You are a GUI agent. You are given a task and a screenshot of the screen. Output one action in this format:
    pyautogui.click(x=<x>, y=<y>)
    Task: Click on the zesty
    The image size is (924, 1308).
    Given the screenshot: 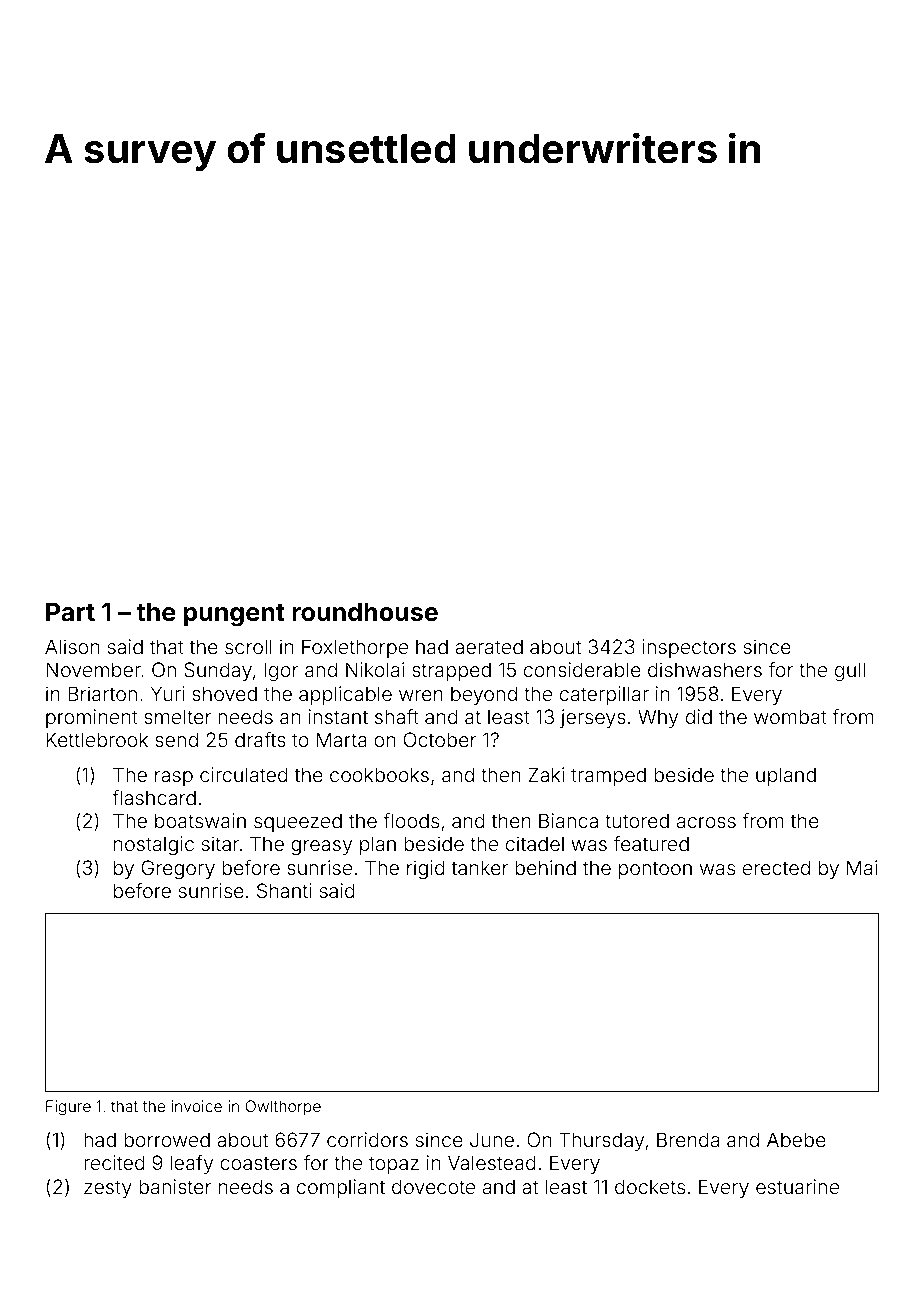 What is the action you would take?
    pyautogui.click(x=108, y=1189)
